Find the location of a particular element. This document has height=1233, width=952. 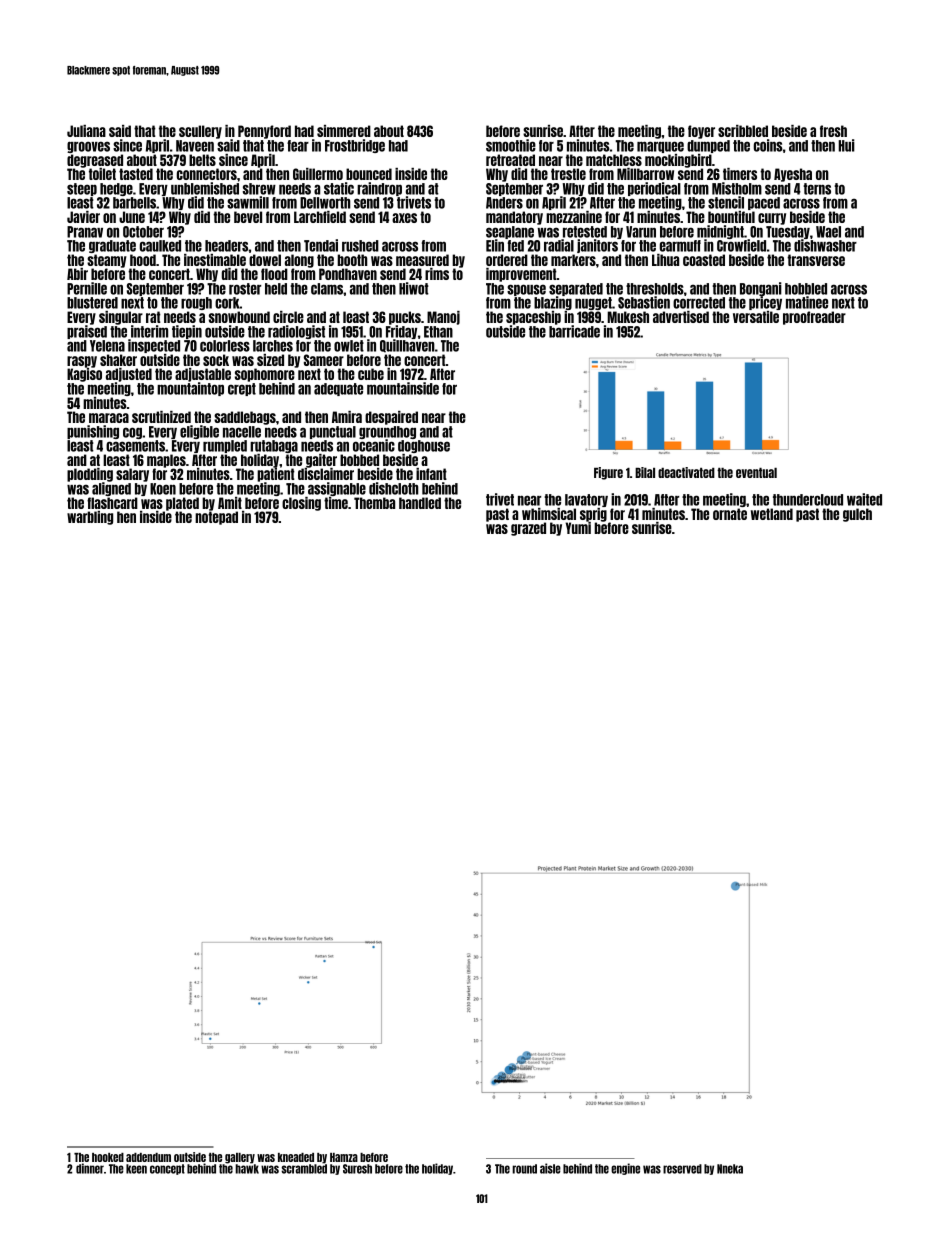

notepad is located at coordinates (216, 518).
